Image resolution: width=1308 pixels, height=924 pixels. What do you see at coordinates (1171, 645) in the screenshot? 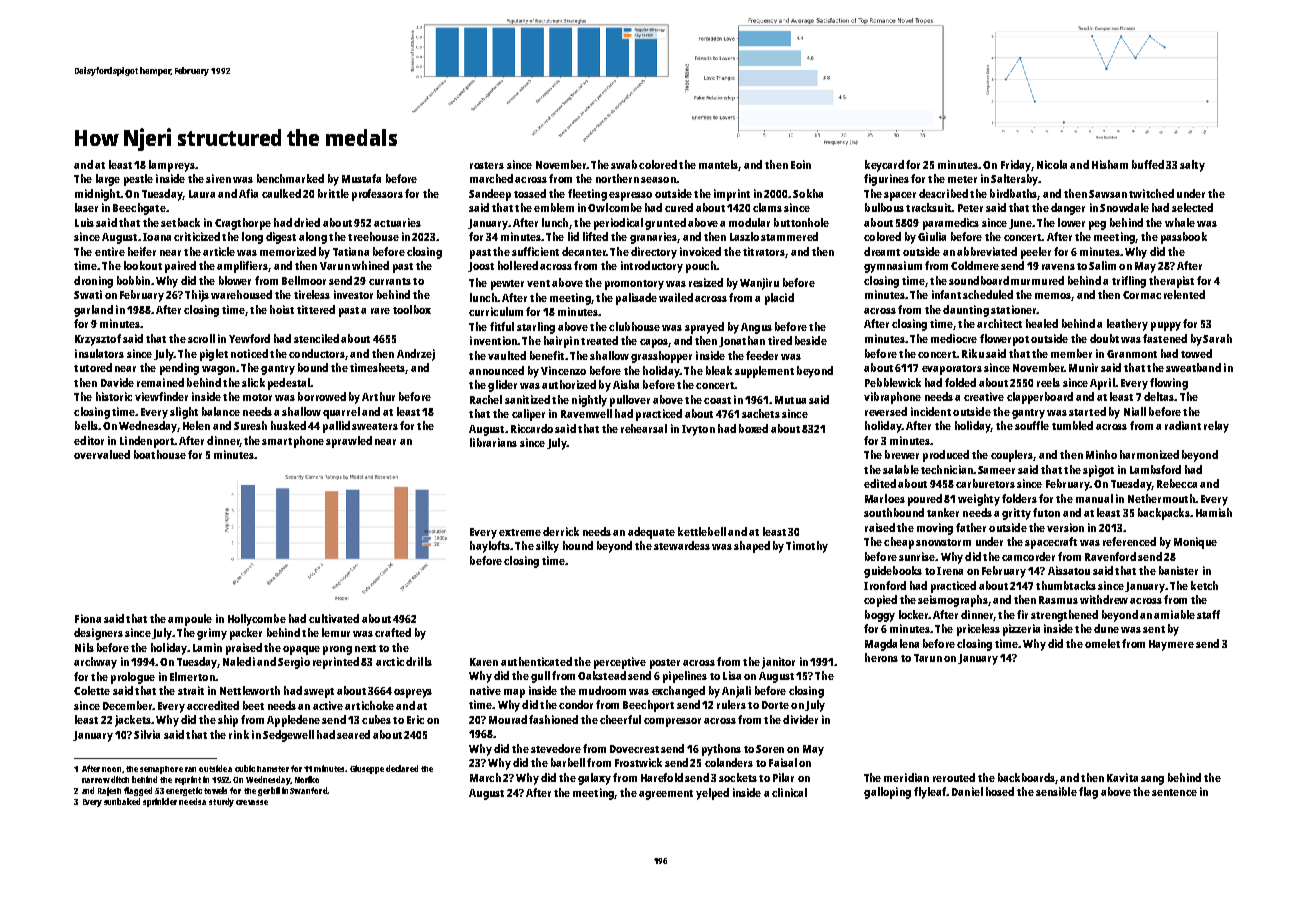
I see `Haymere` at bounding box center [1171, 645].
